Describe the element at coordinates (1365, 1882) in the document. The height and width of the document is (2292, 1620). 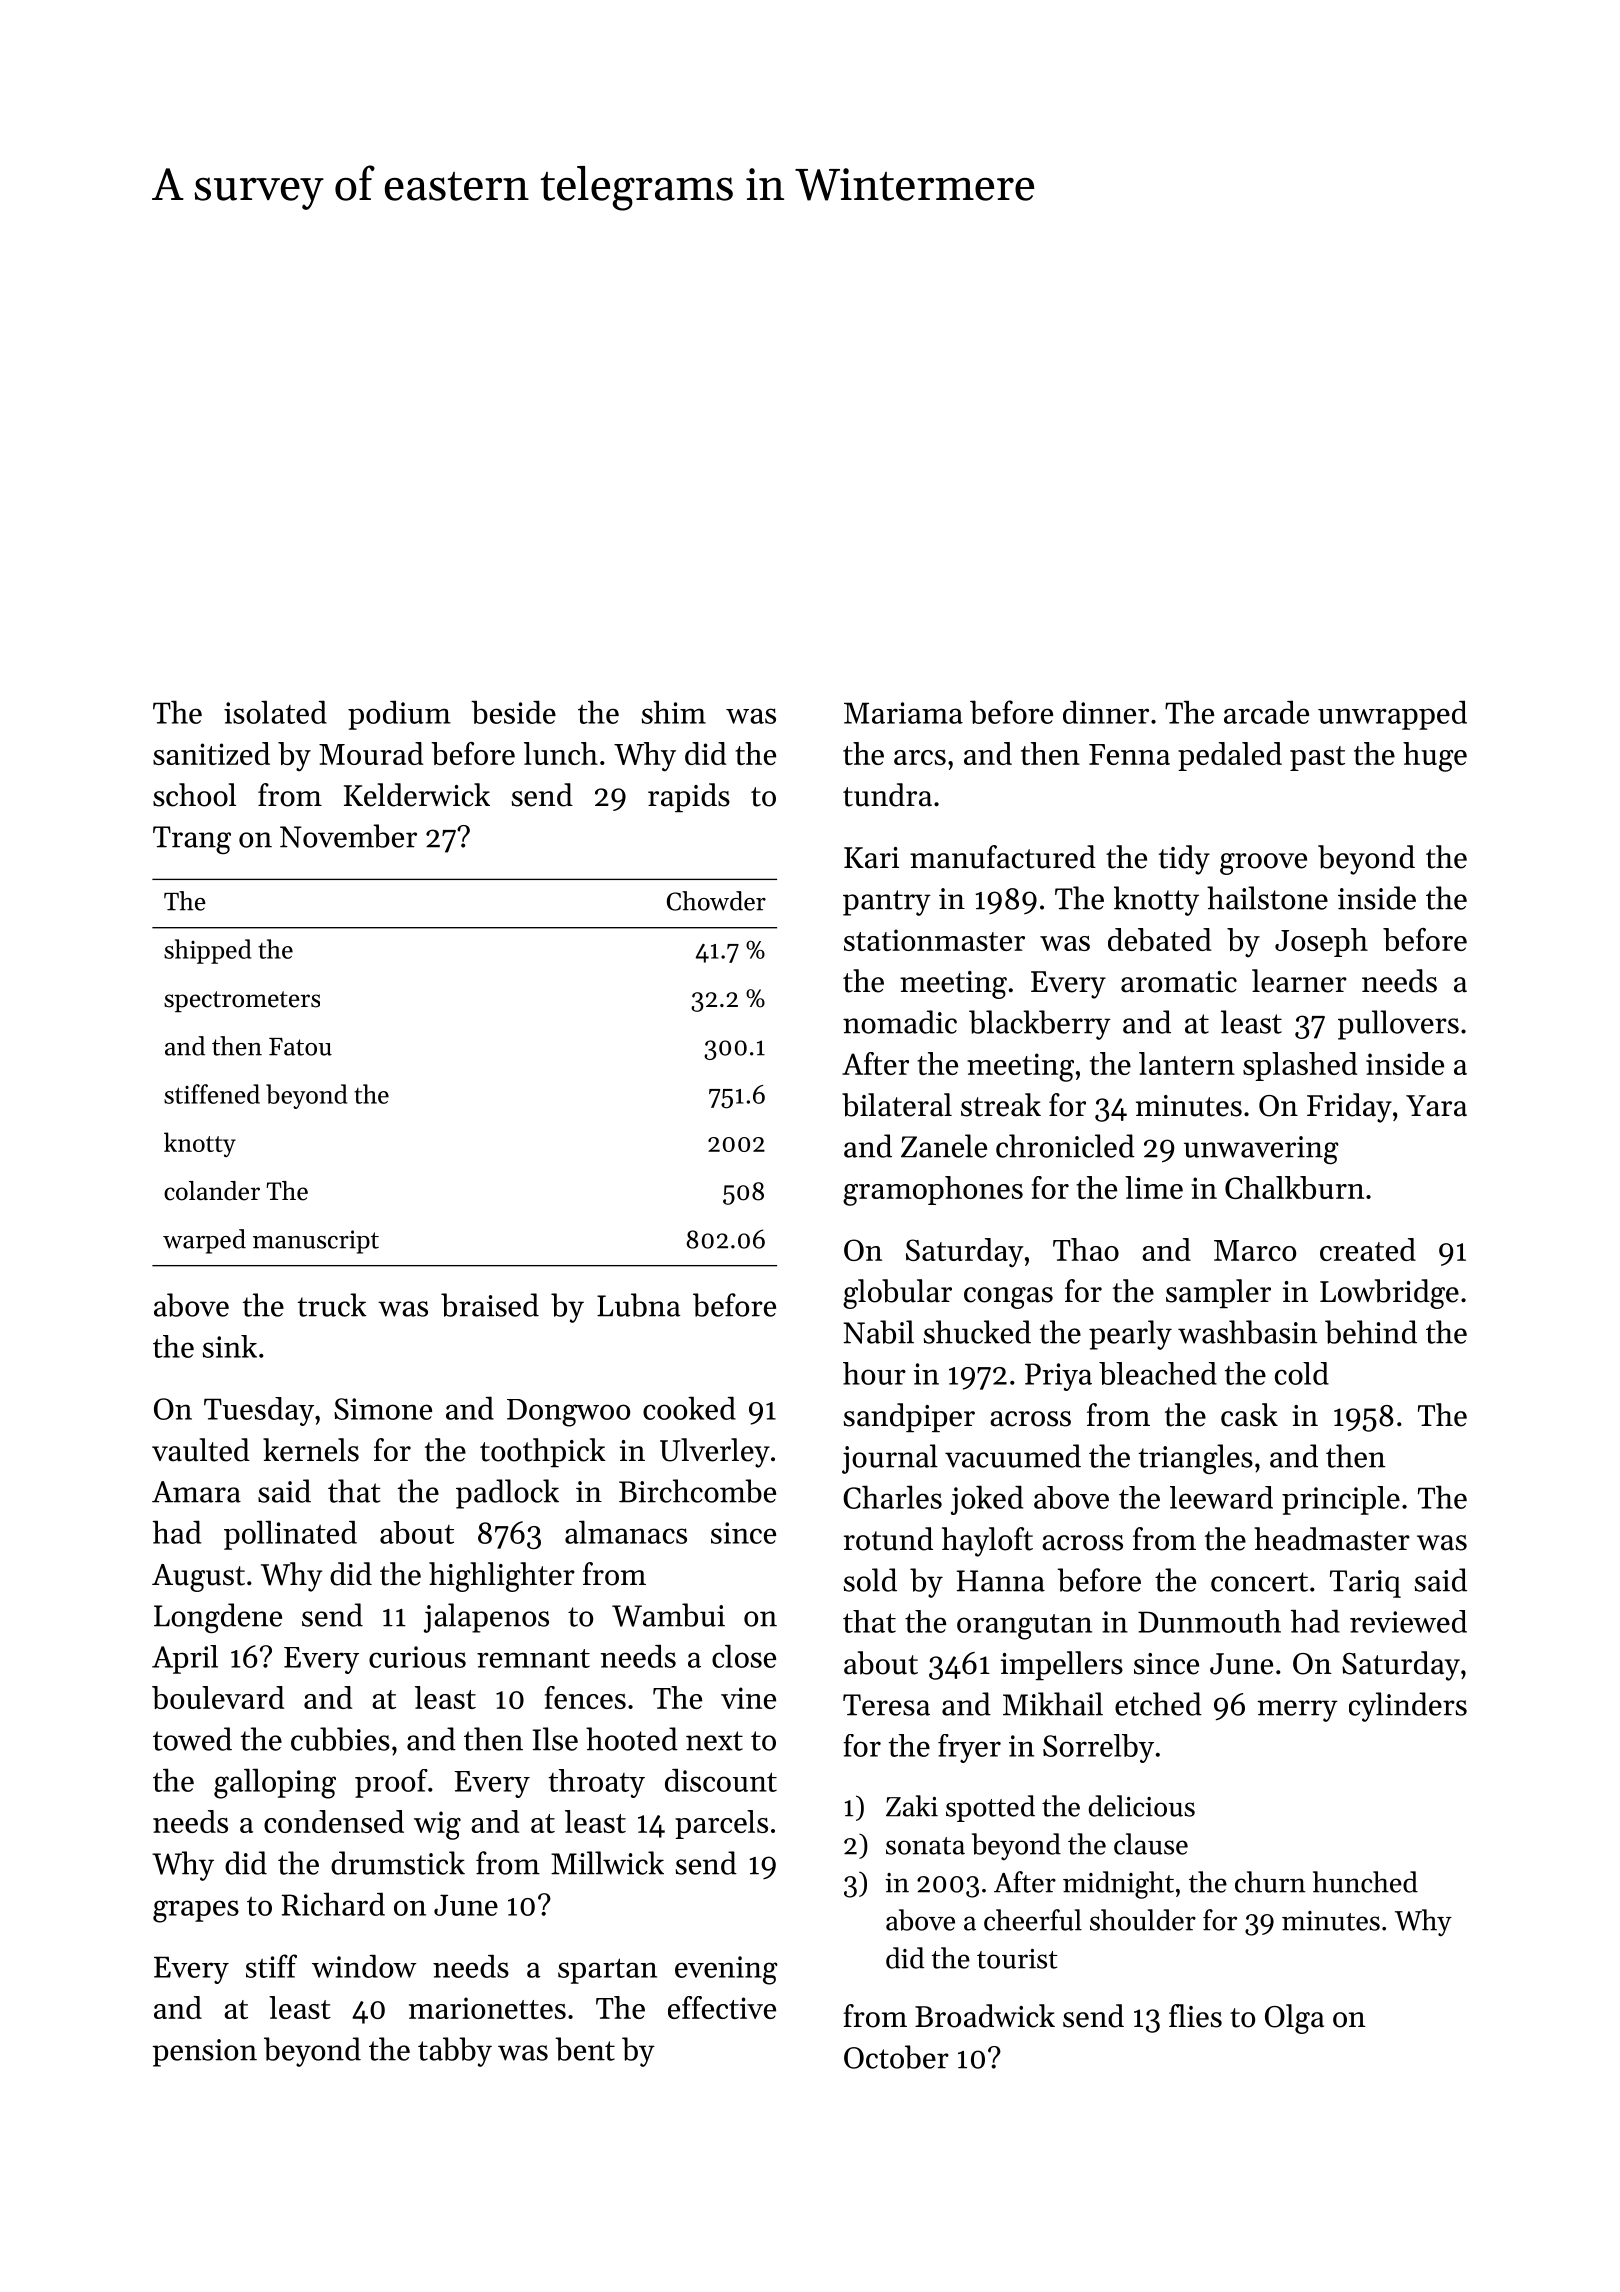
I see `hunched` at that location.
